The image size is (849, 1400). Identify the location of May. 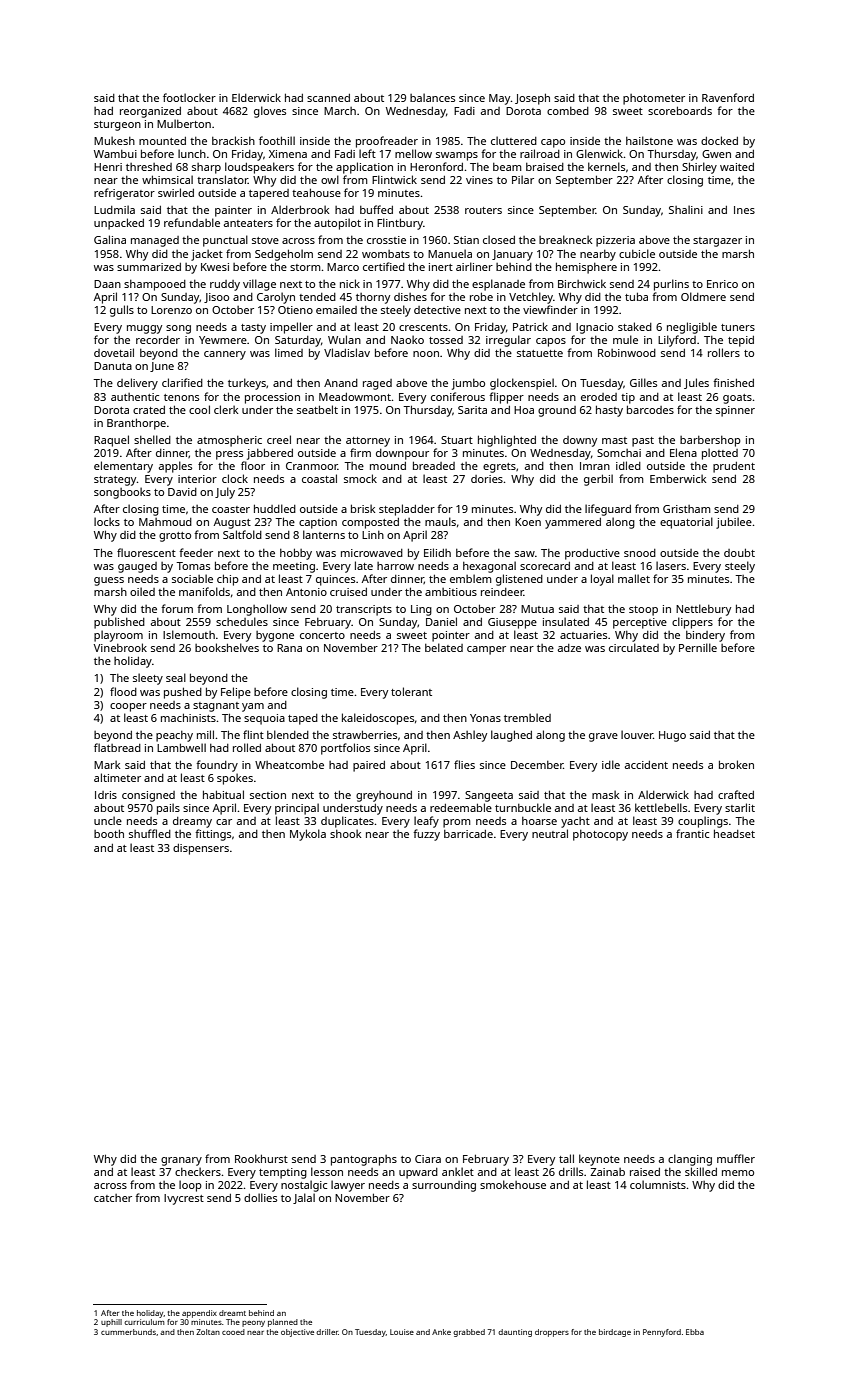
(500, 99).
